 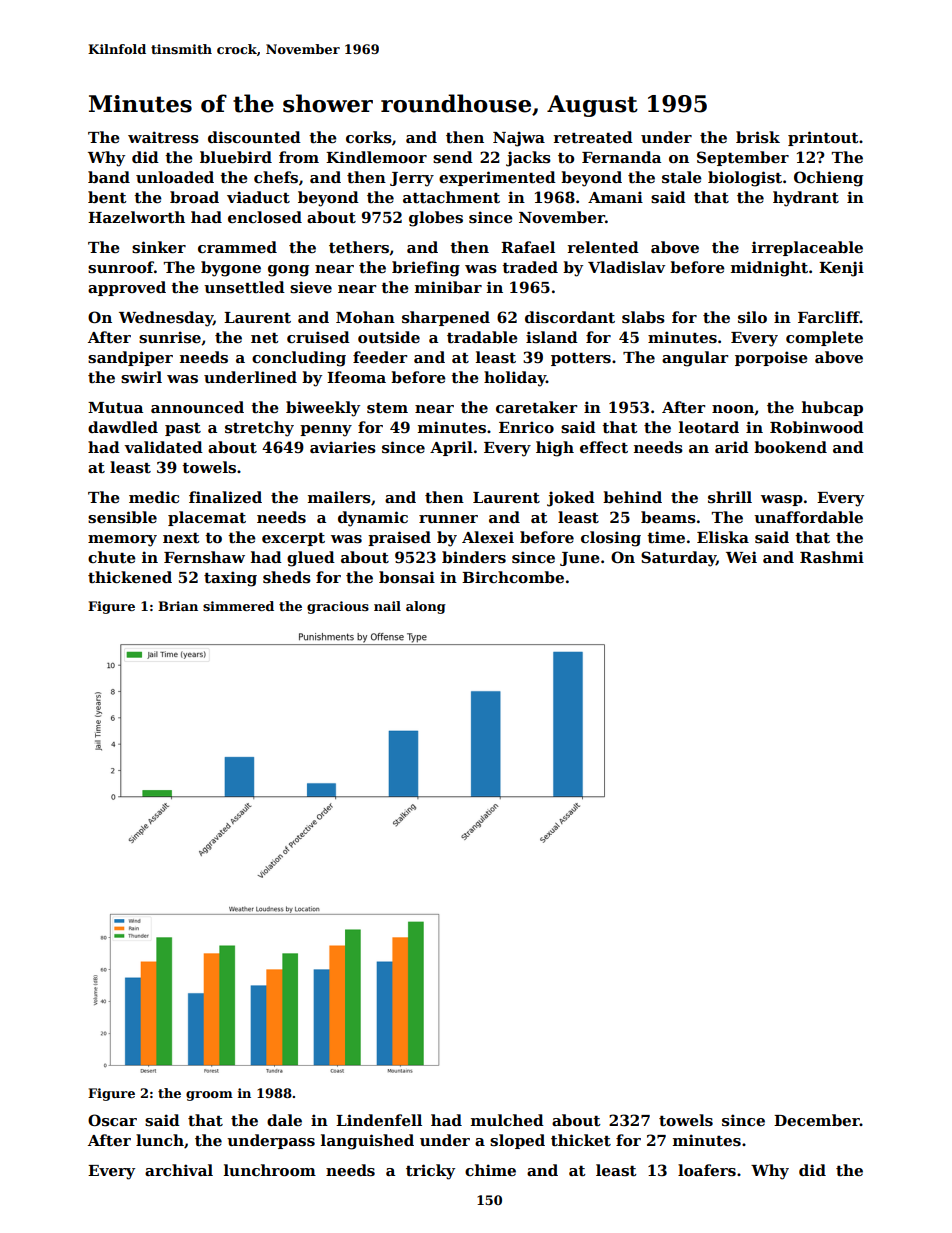 I want to click on printout, so click(x=823, y=138).
